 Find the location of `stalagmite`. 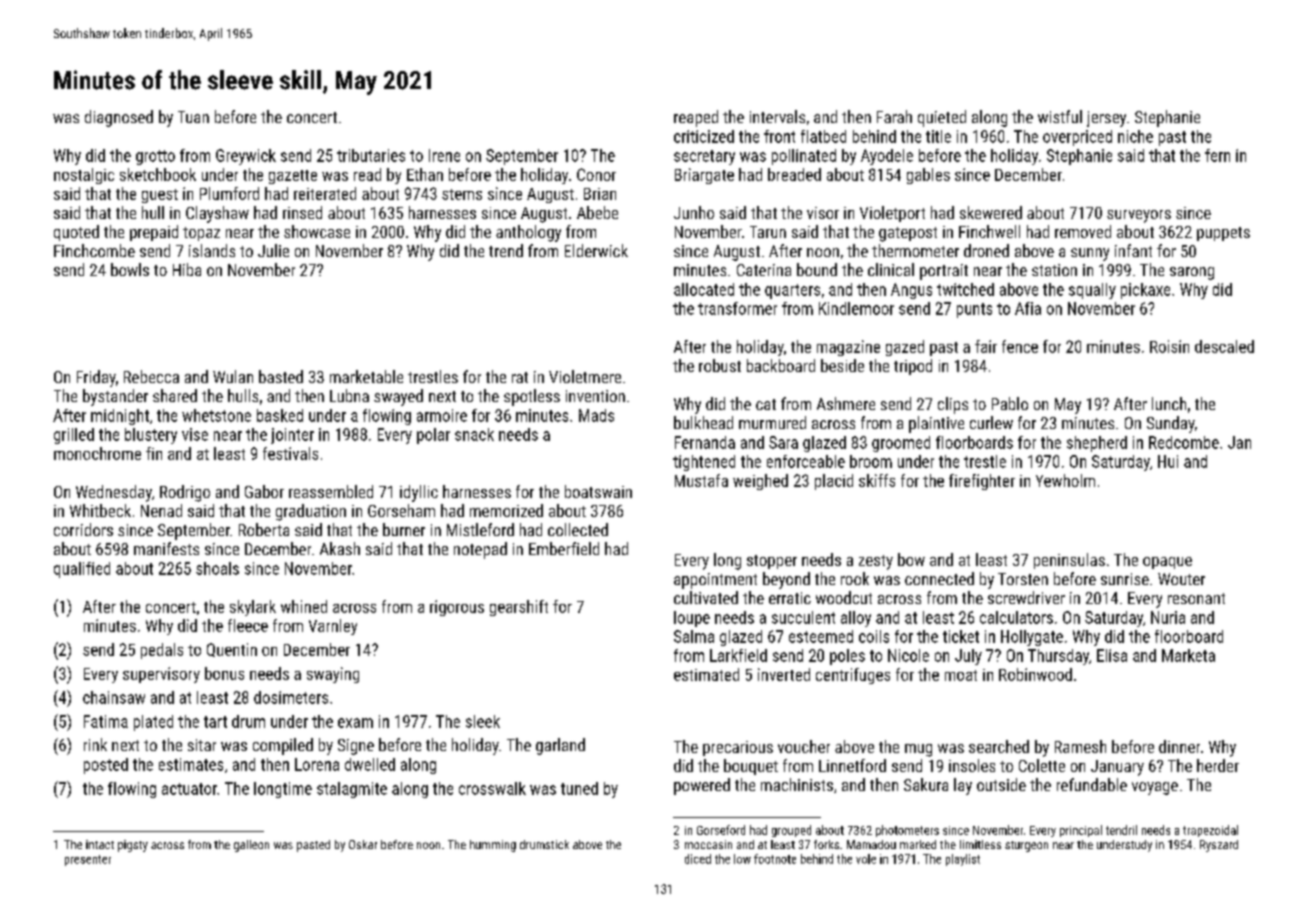

stalagmite is located at coordinates (352, 790).
